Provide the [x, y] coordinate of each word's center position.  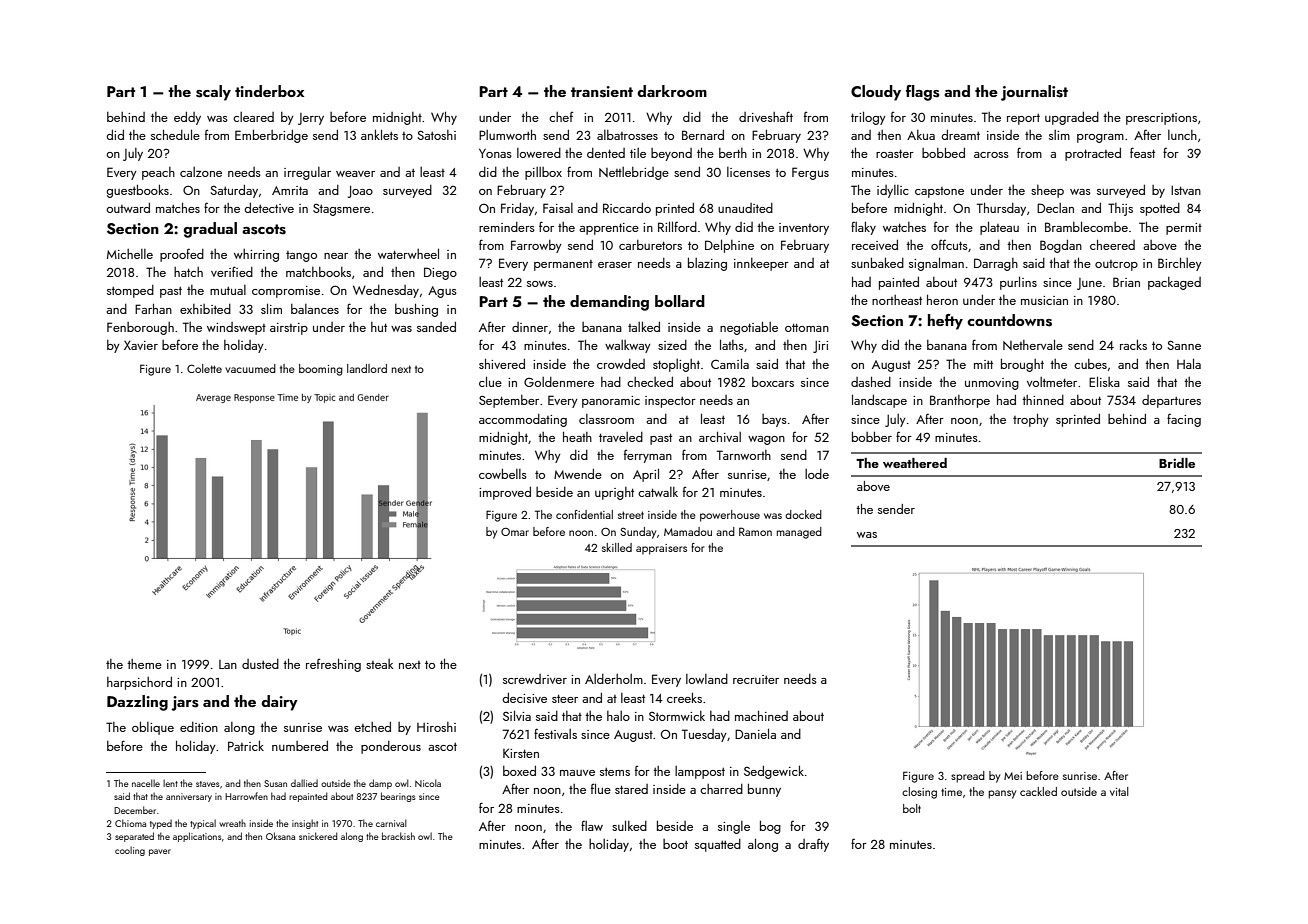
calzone [201, 172]
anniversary [189, 797]
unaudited [745, 208]
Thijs [1120, 209]
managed [799, 533]
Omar [515, 531]
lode [817, 474]
